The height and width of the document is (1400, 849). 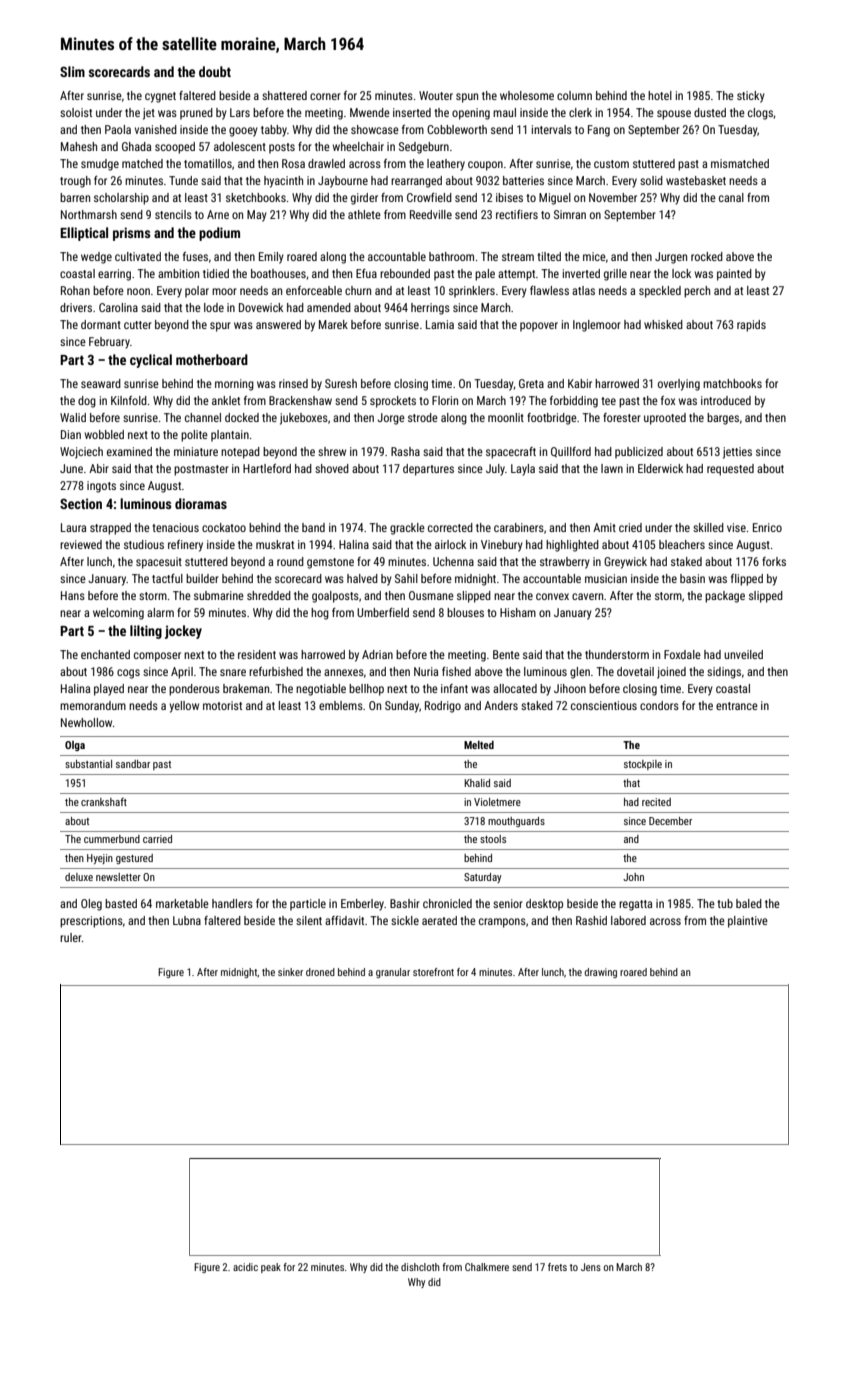 What do you see at coordinates (393, 973) in the document?
I see `granular` at bounding box center [393, 973].
